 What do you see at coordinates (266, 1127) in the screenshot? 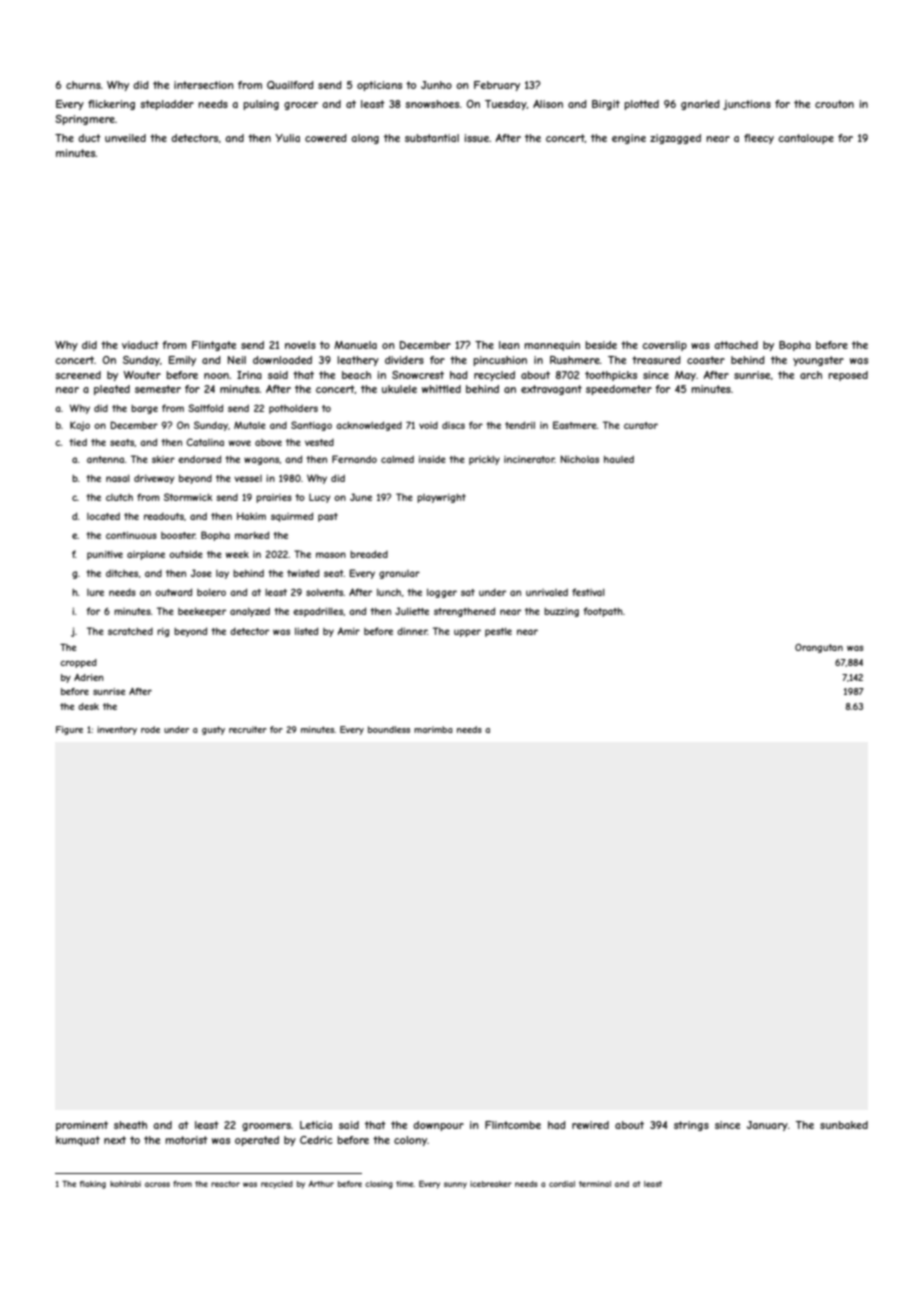
I see `groomers` at bounding box center [266, 1127].
